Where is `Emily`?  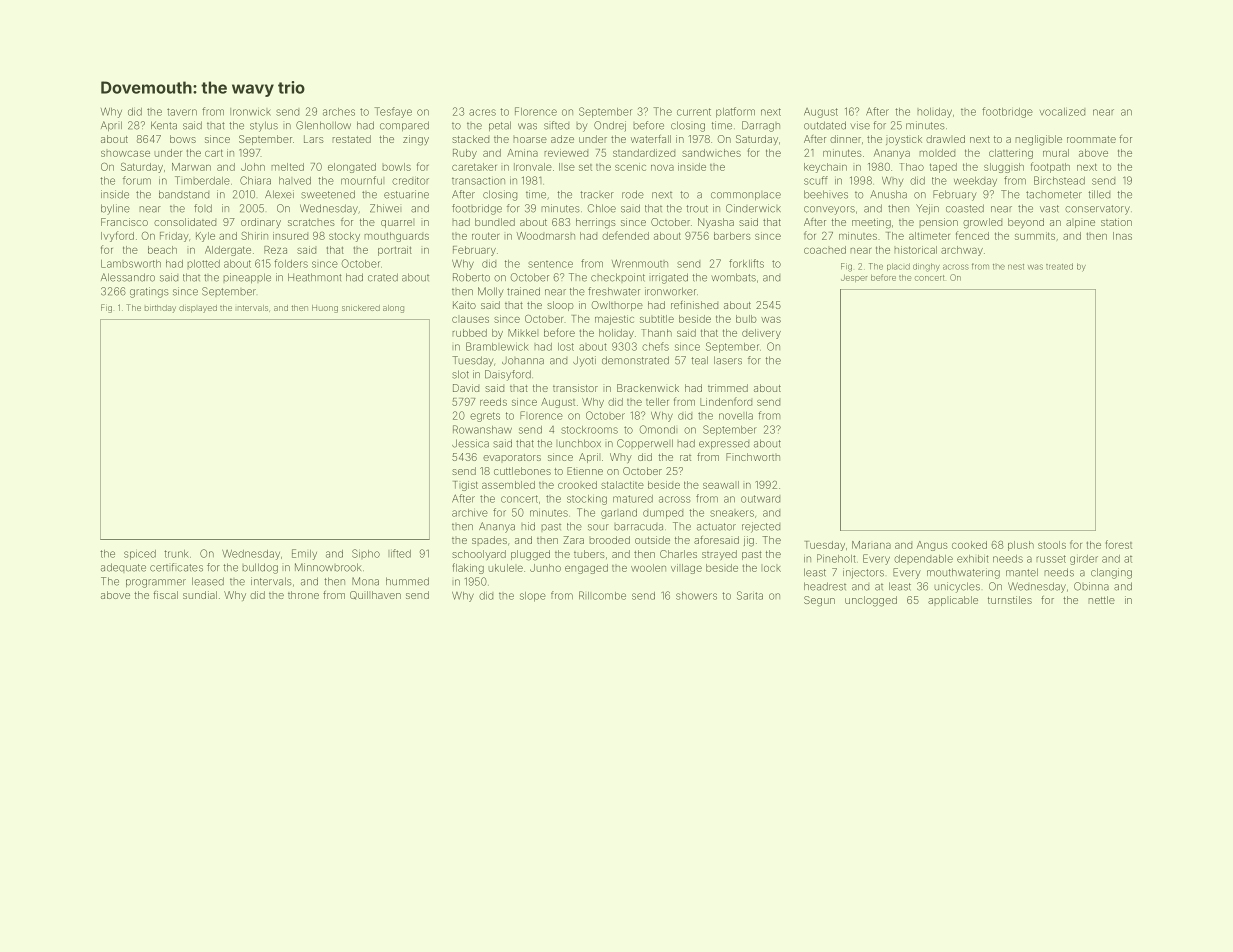
Emily is located at coordinates (304, 554).
